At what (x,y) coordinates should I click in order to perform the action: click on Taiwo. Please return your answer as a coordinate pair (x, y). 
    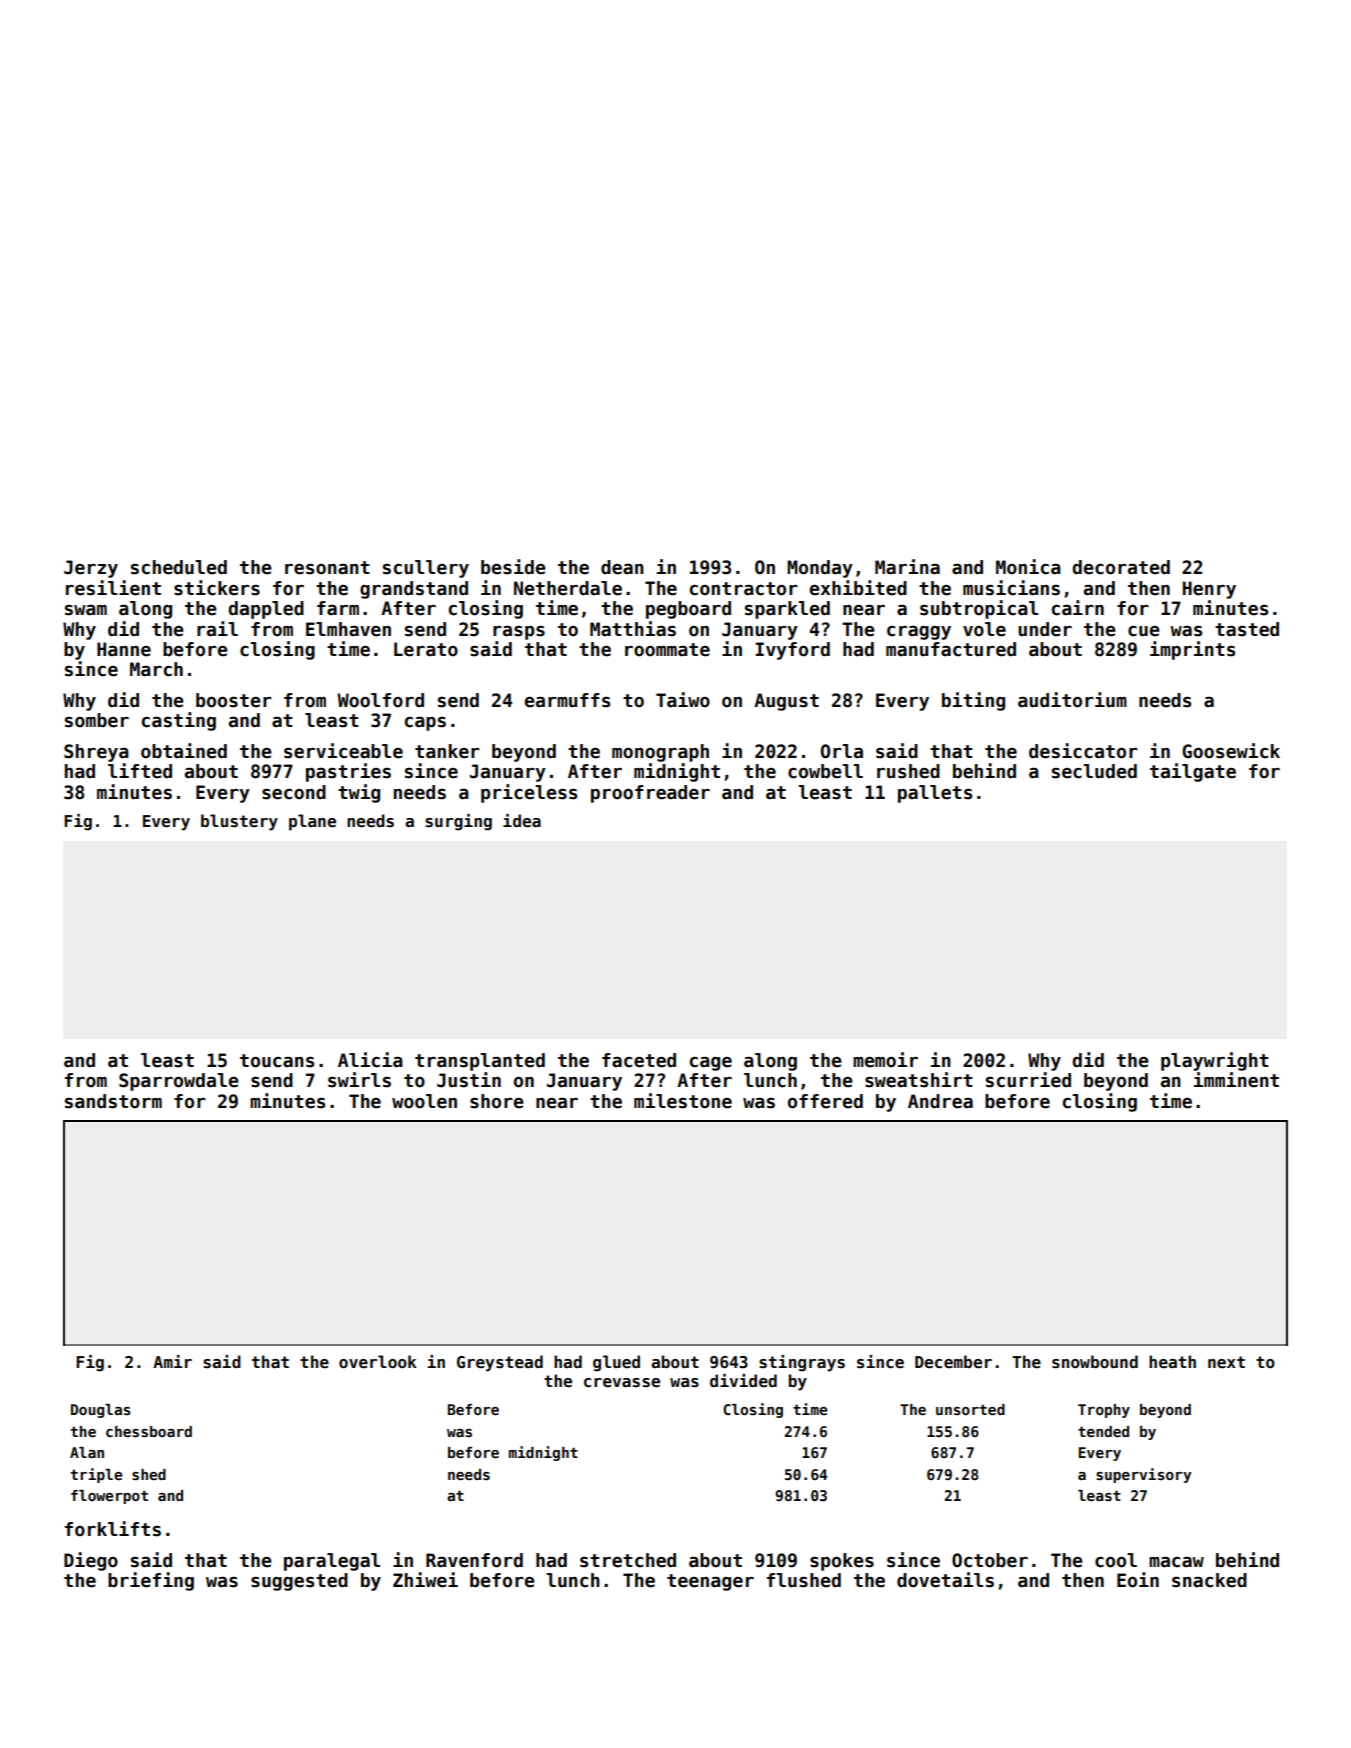
    Looking at the image, I should click on (683, 700).
